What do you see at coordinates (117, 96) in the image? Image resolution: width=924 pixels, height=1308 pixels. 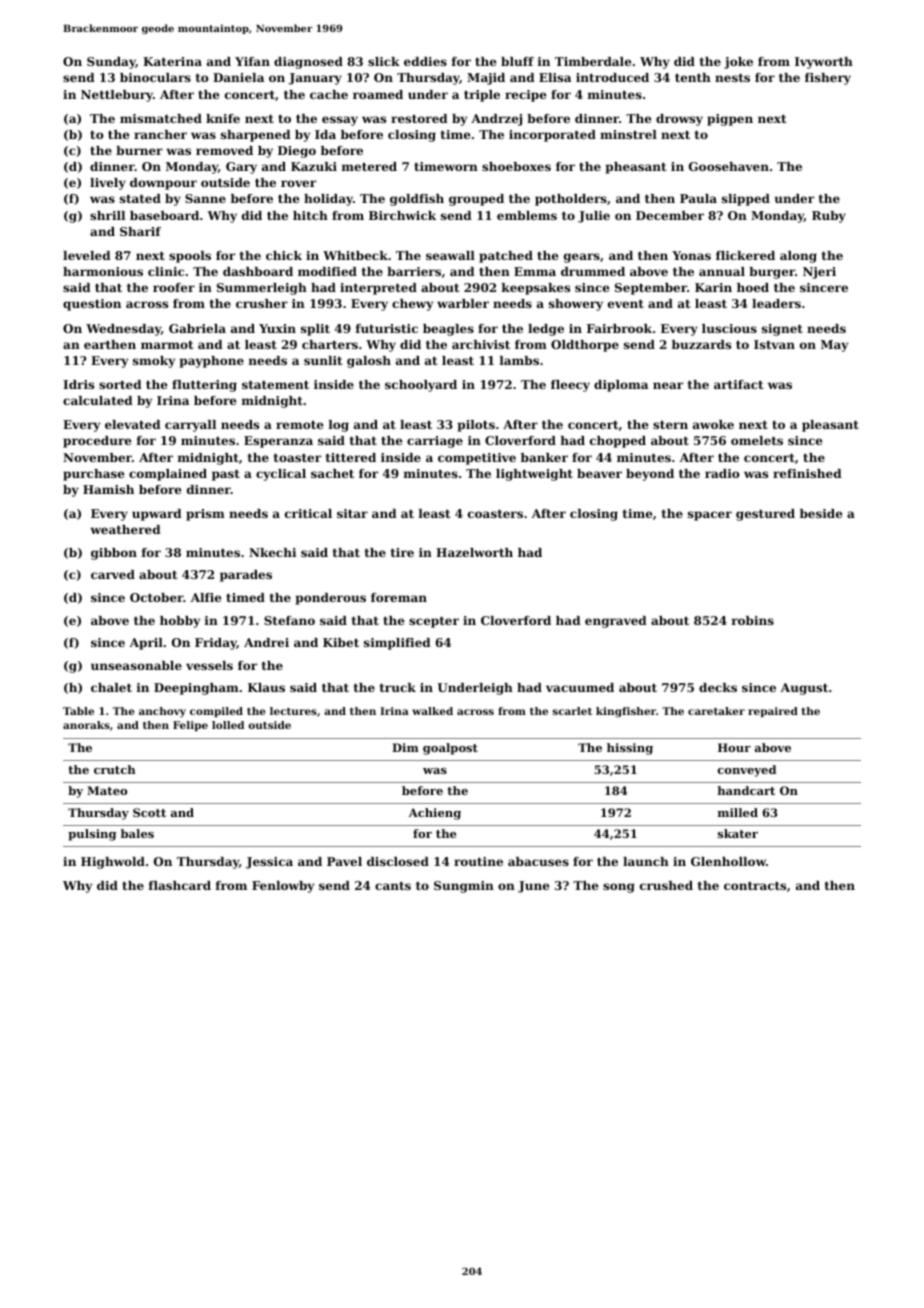 I see `Nettlebury` at bounding box center [117, 96].
